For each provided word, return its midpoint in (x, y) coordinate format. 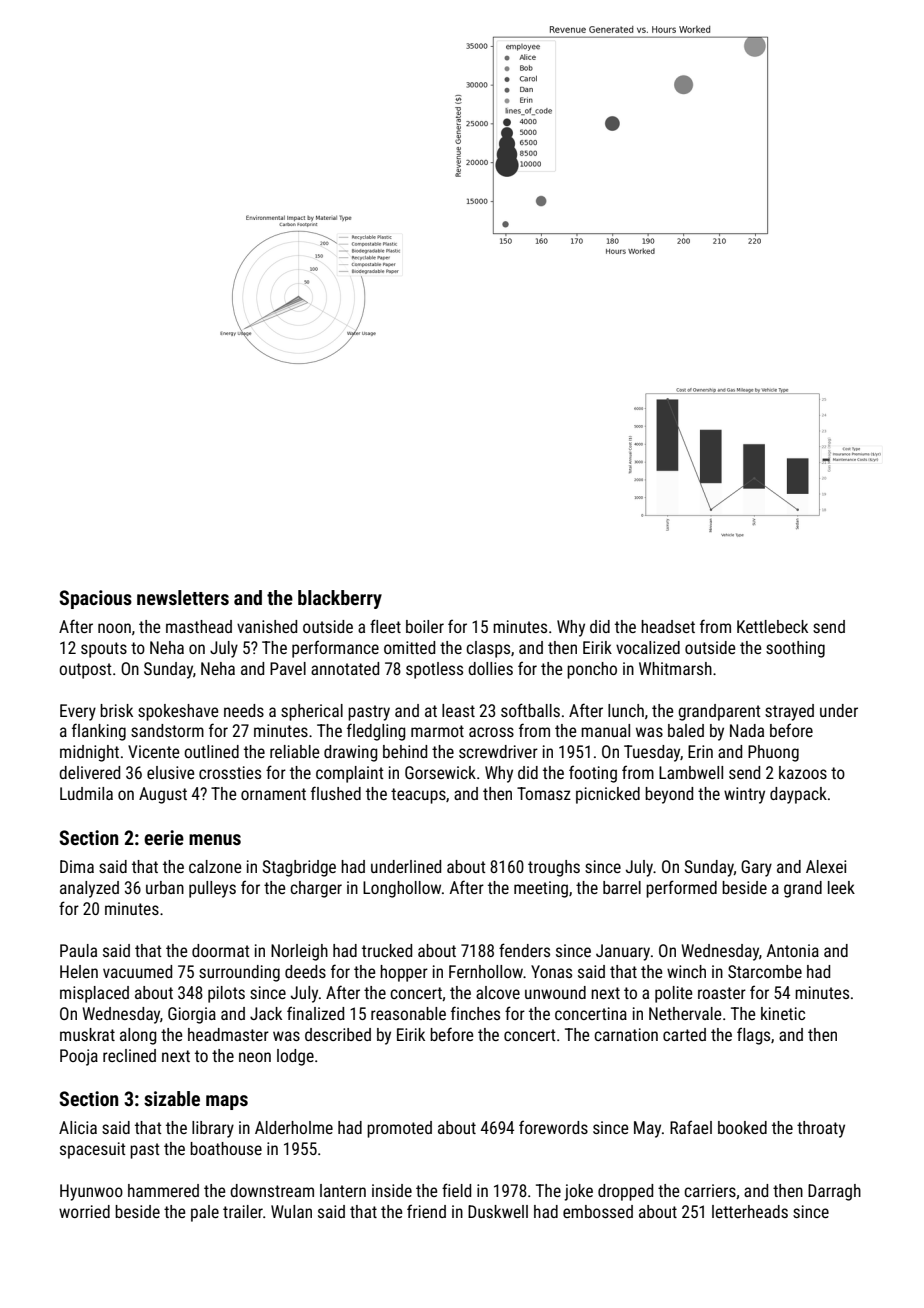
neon (255, 1057)
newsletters (183, 597)
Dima (77, 866)
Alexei (826, 866)
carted (684, 1034)
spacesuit (93, 1150)
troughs (554, 868)
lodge (295, 1057)
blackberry (340, 599)
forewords (553, 1127)
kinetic (783, 1013)
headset (668, 626)
